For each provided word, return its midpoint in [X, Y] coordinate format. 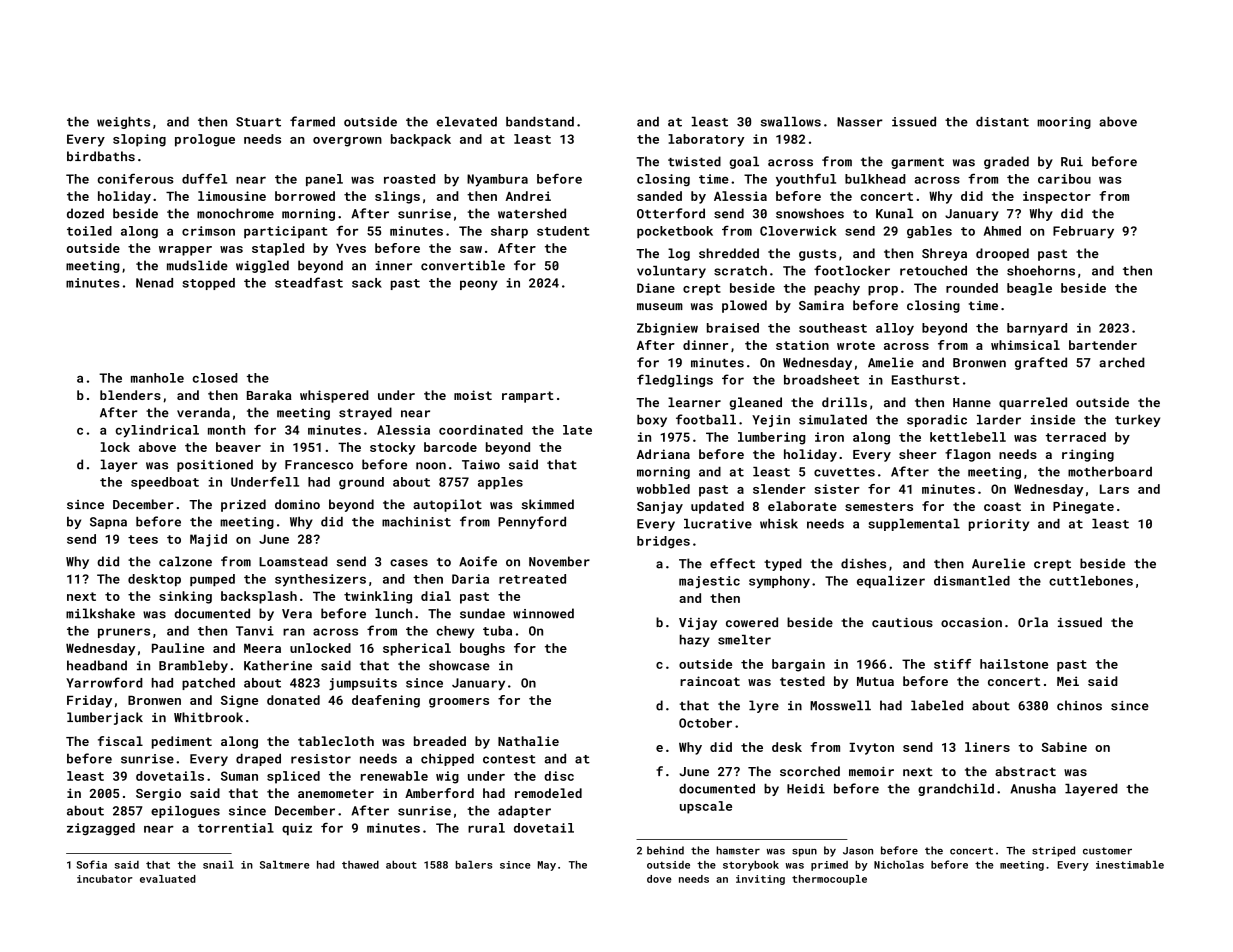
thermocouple [829, 880]
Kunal [894, 213]
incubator [105, 879]
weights [123, 123]
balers [474, 864]
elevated [466, 122]
